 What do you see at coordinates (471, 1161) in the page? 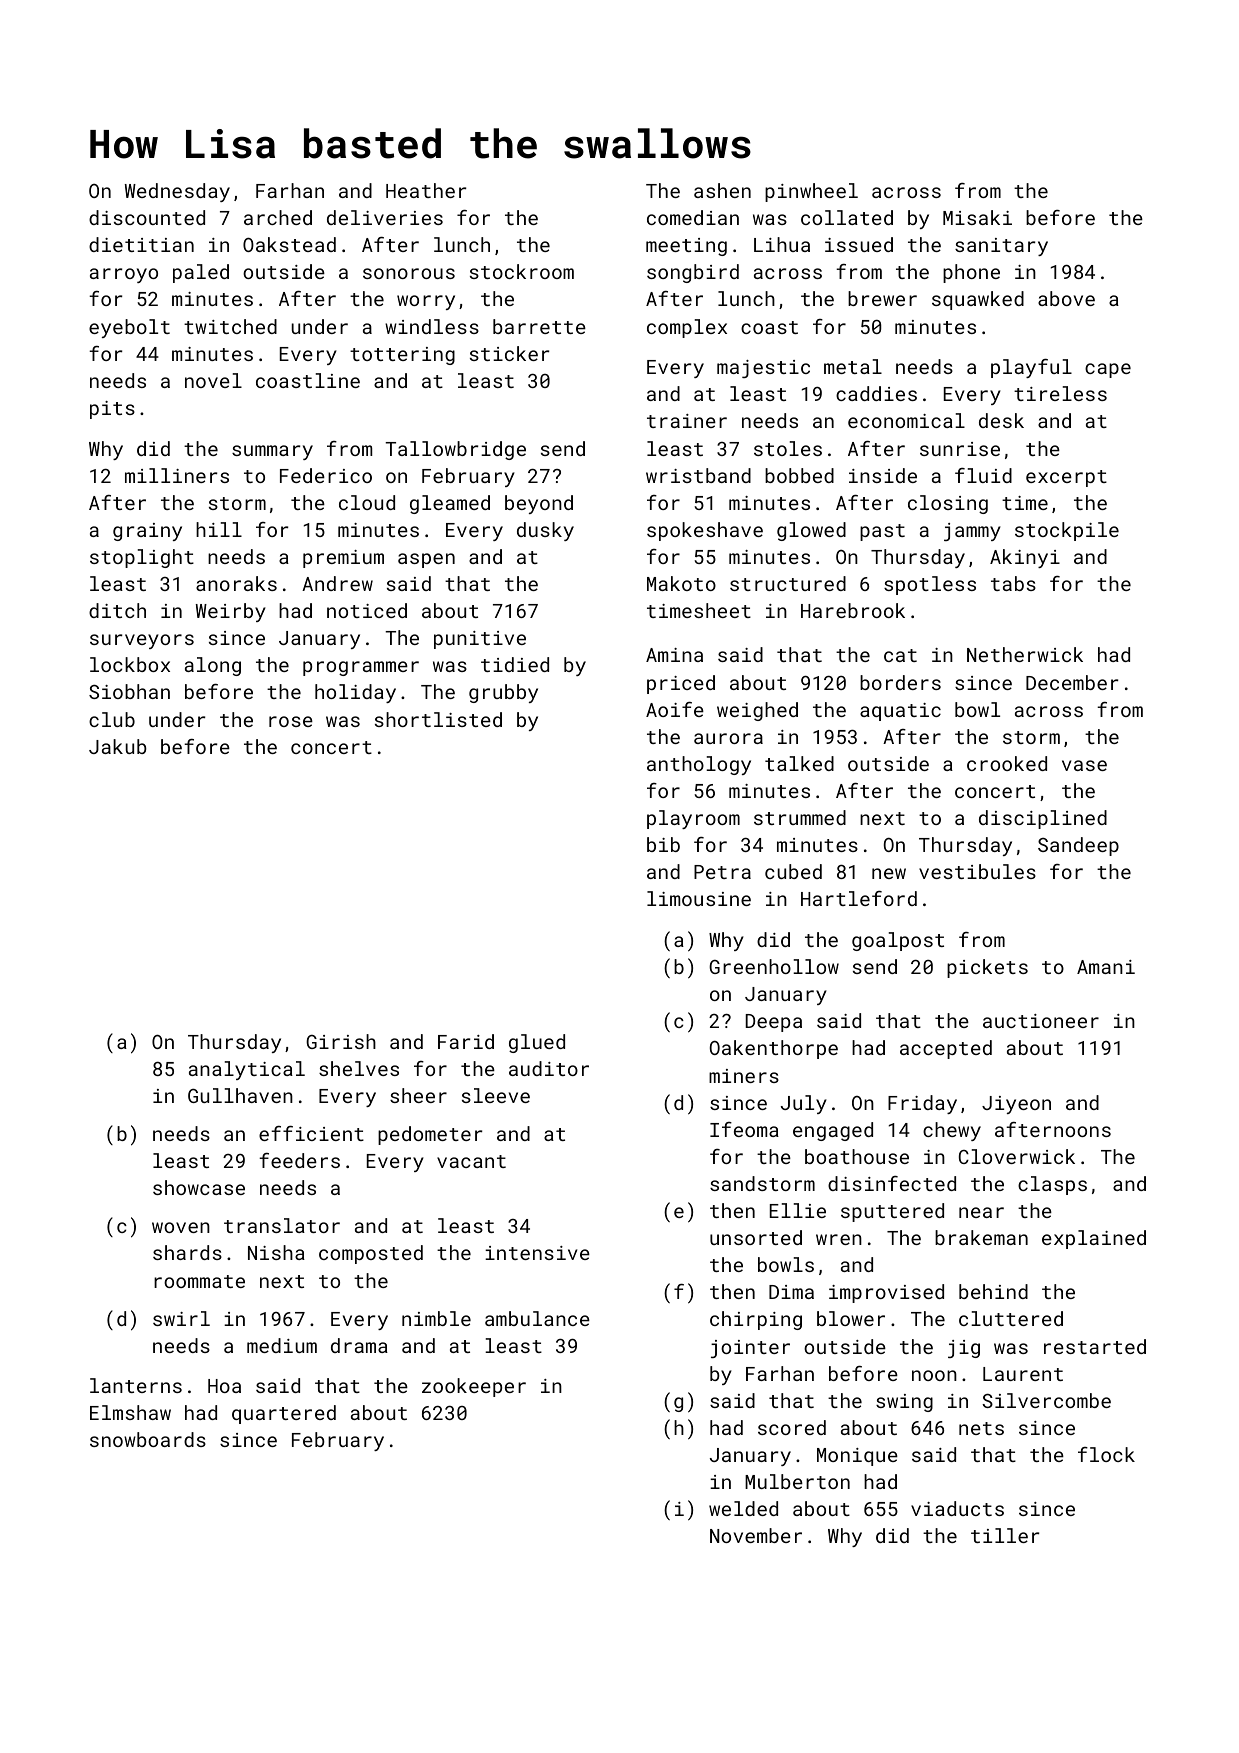
I see `vacant` at bounding box center [471, 1161].
